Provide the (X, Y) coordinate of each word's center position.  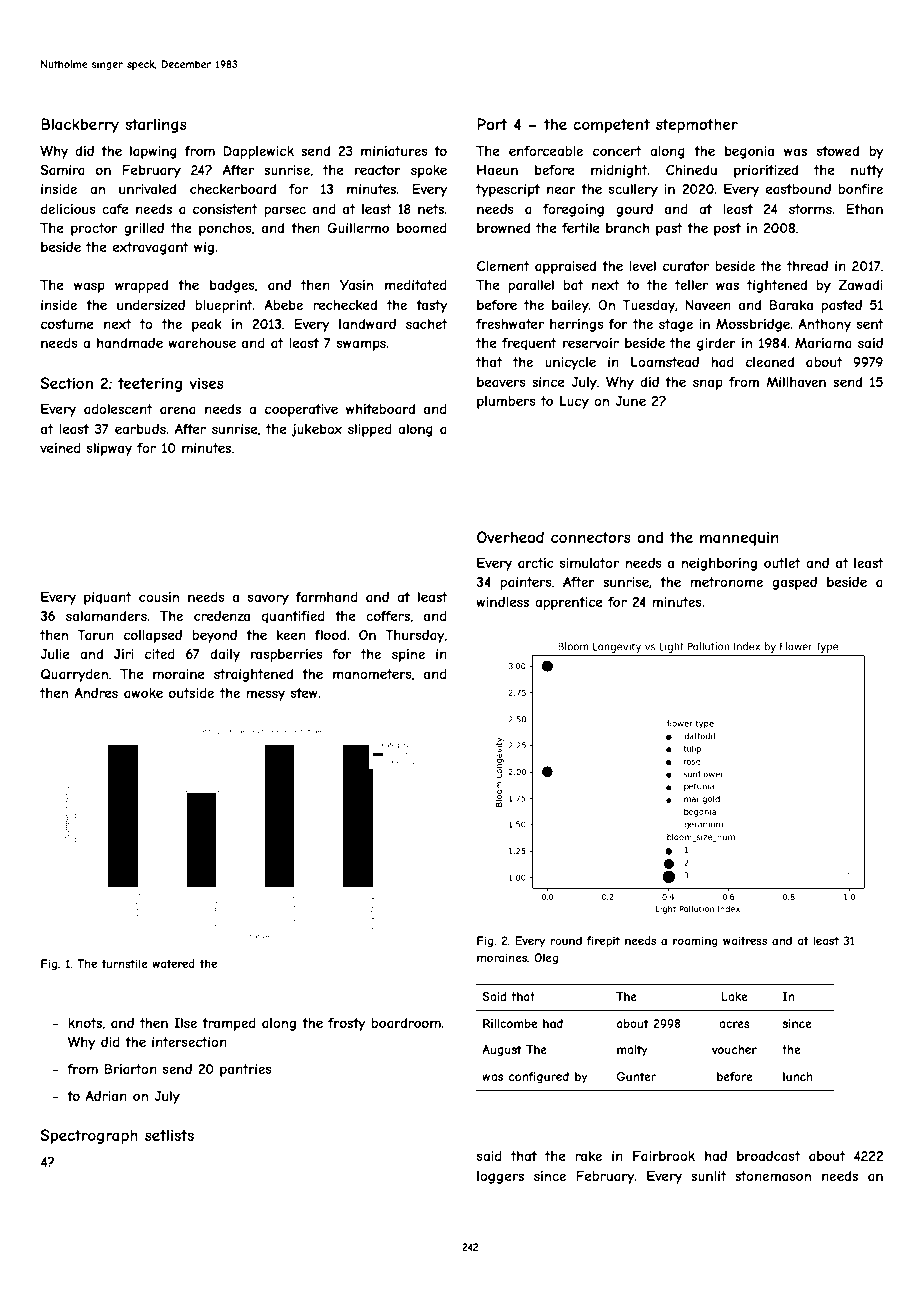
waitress (745, 940)
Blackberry (80, 125)
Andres (96, 693)
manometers (372, 674)
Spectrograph (89, 1136)
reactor (378, 170)
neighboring (719, 564)
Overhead (510, 537)
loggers (500, 1177)
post (727, 229)
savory (268, 599)
